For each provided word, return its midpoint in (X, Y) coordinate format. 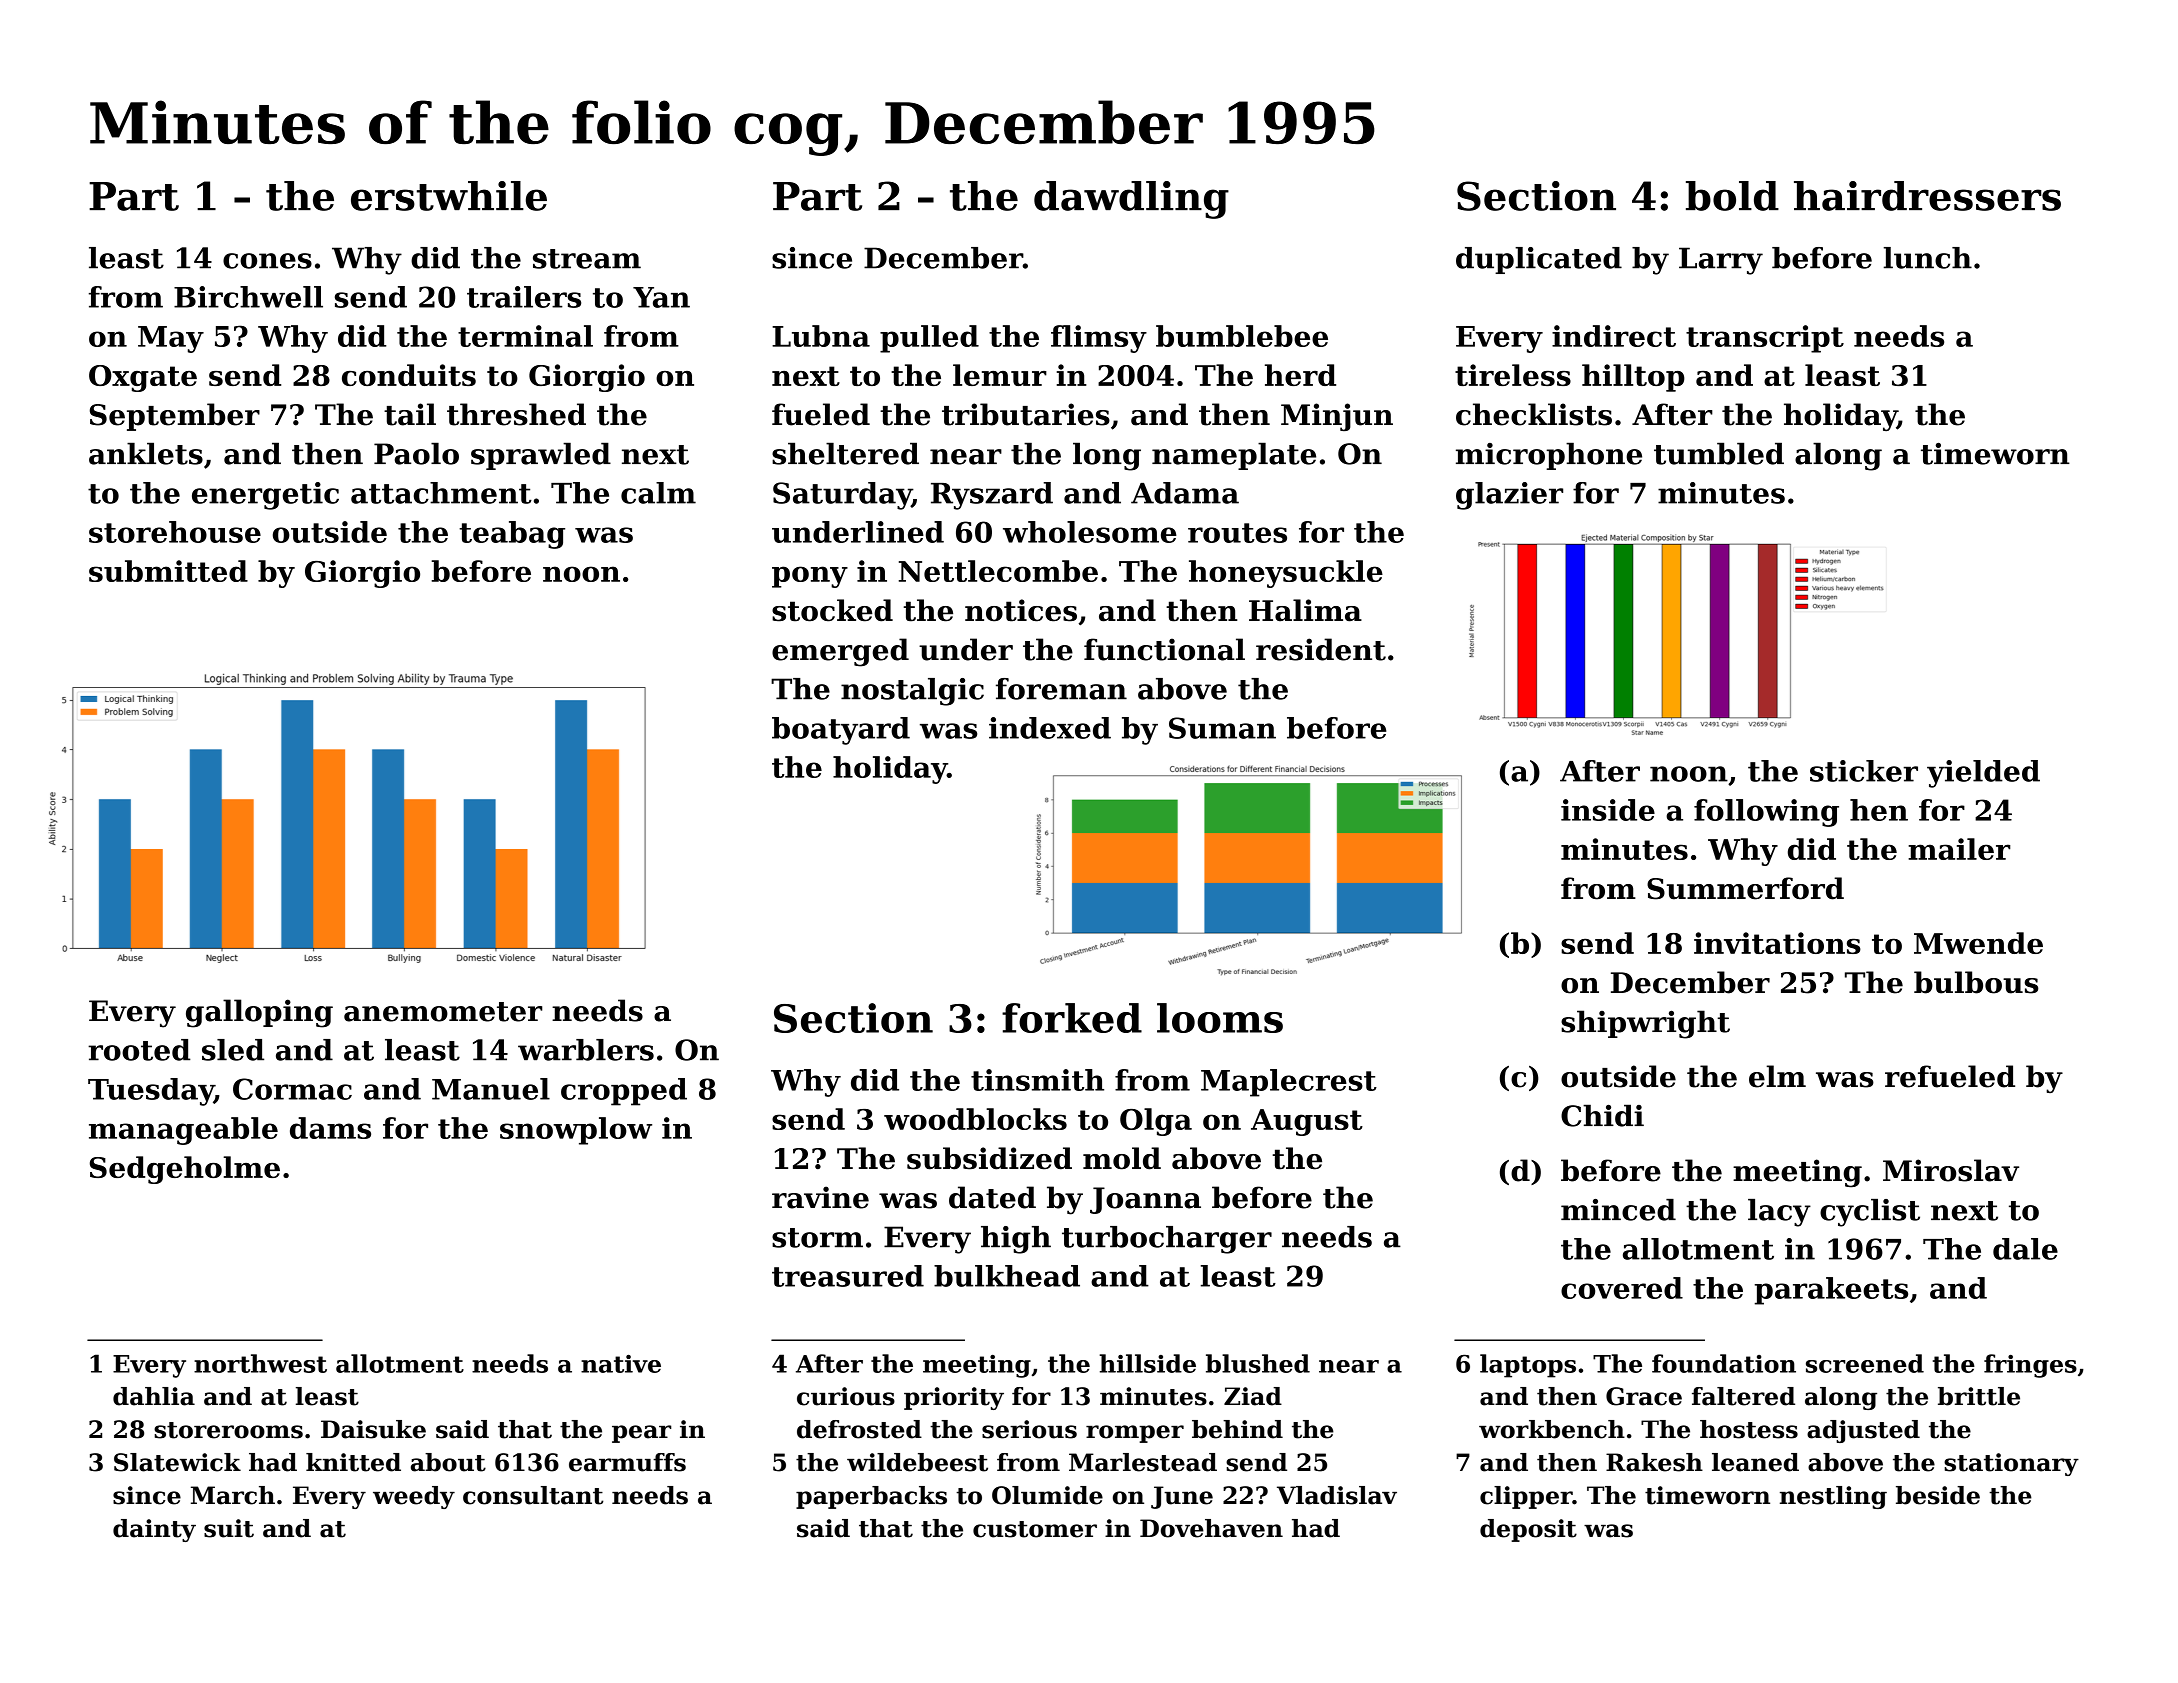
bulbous (1976, 982)
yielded (1983, 774)
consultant (533, 1495)
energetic (265, 496)
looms (1220, 1018)
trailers (524, 297)
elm (1777, 1076)
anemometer (443, 1012)
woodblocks (975, 1119)
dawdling (1131, 200)
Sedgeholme (185, 1170)
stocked (832, 610)
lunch (1928, 258)
